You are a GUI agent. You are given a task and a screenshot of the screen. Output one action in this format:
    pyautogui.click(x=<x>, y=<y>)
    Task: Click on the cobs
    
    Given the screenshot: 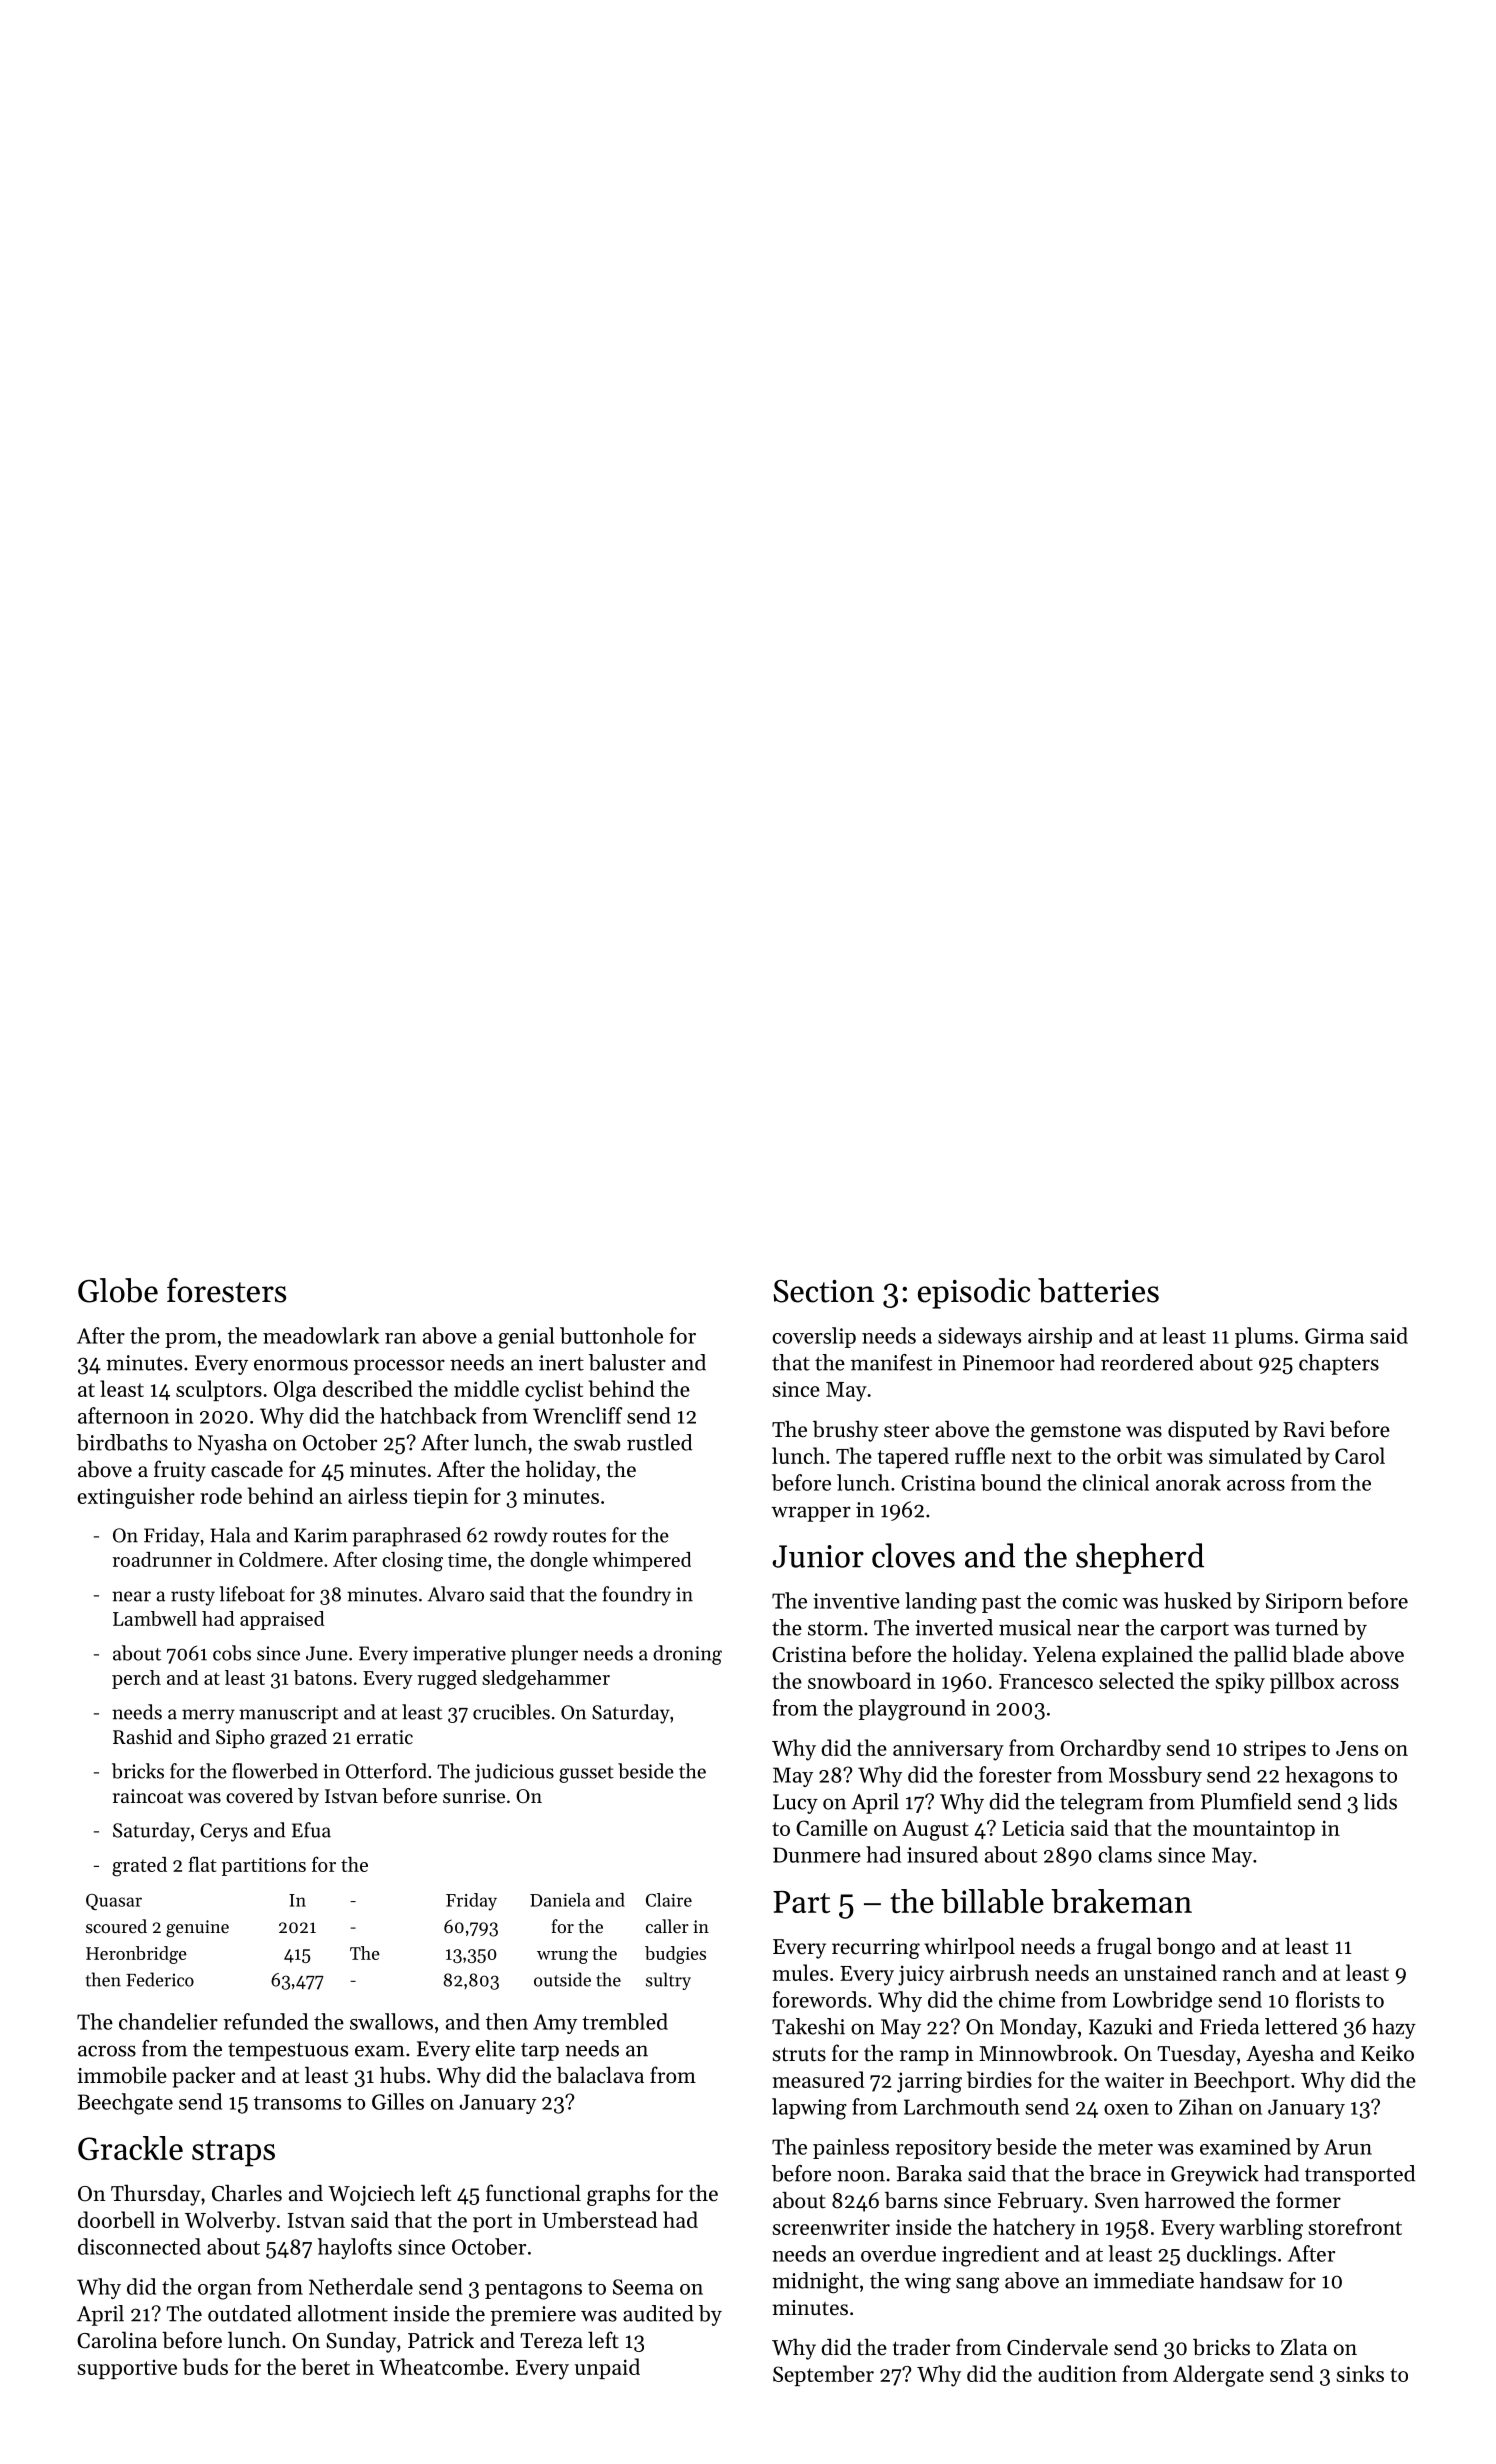 What is the action you would take?
    pyautogui.click(x=232, y=1653)
